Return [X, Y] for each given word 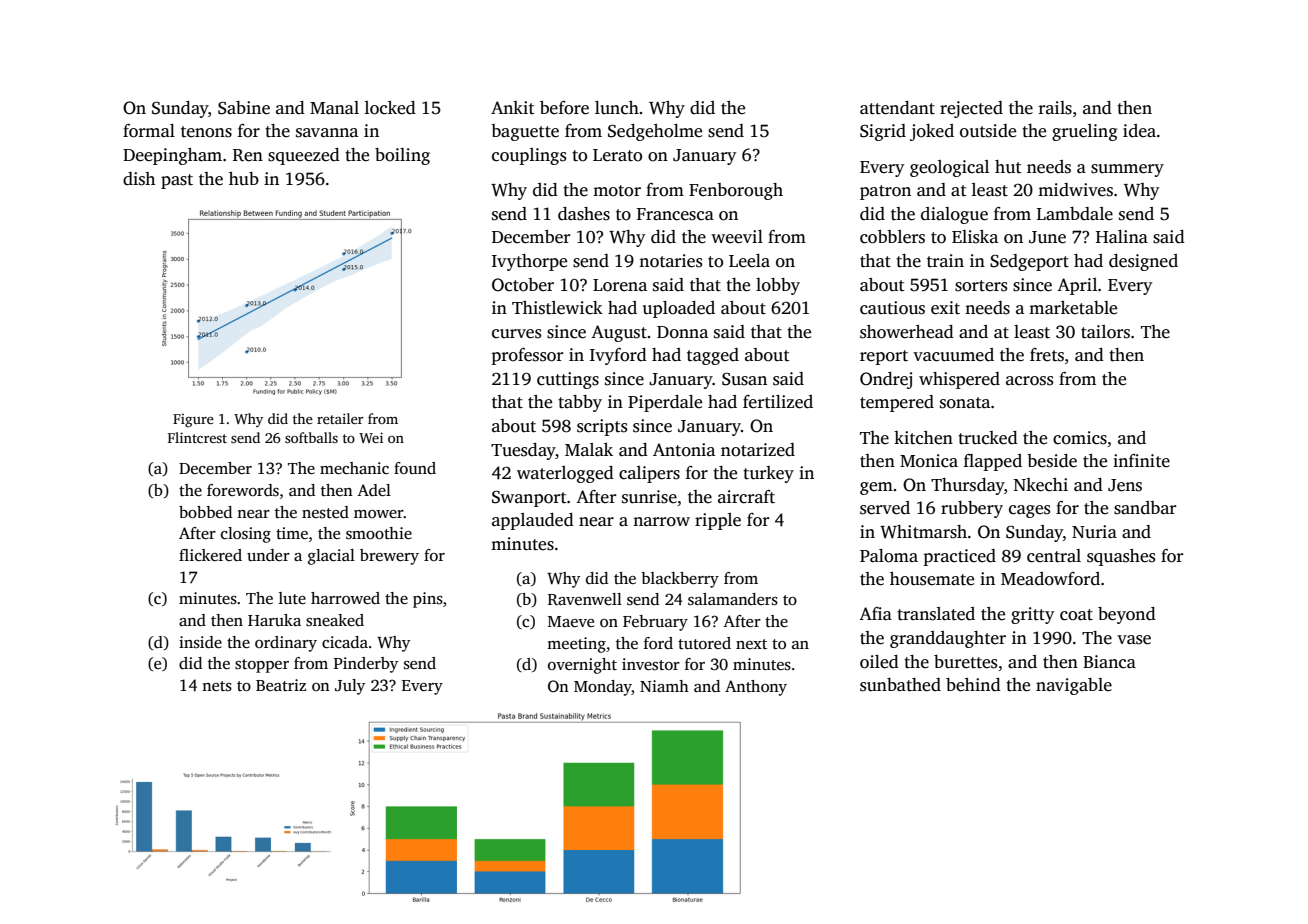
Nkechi [1040, 485]
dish [139, 179]
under [268, 555]
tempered [897, 403]
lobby [778, 286]
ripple [718, 521]
